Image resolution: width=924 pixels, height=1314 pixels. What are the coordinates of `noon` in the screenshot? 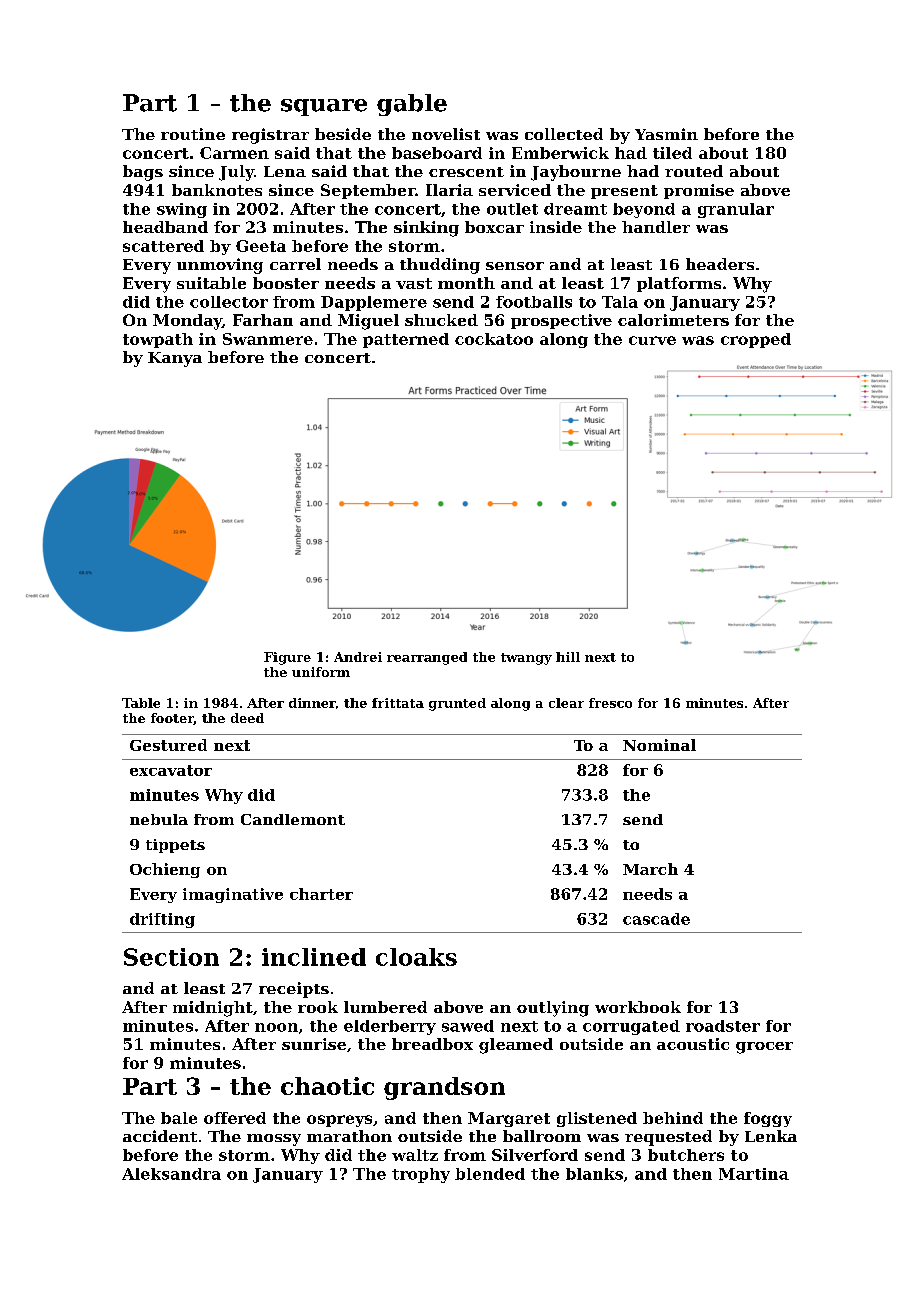 It's located at (276, 1027).
